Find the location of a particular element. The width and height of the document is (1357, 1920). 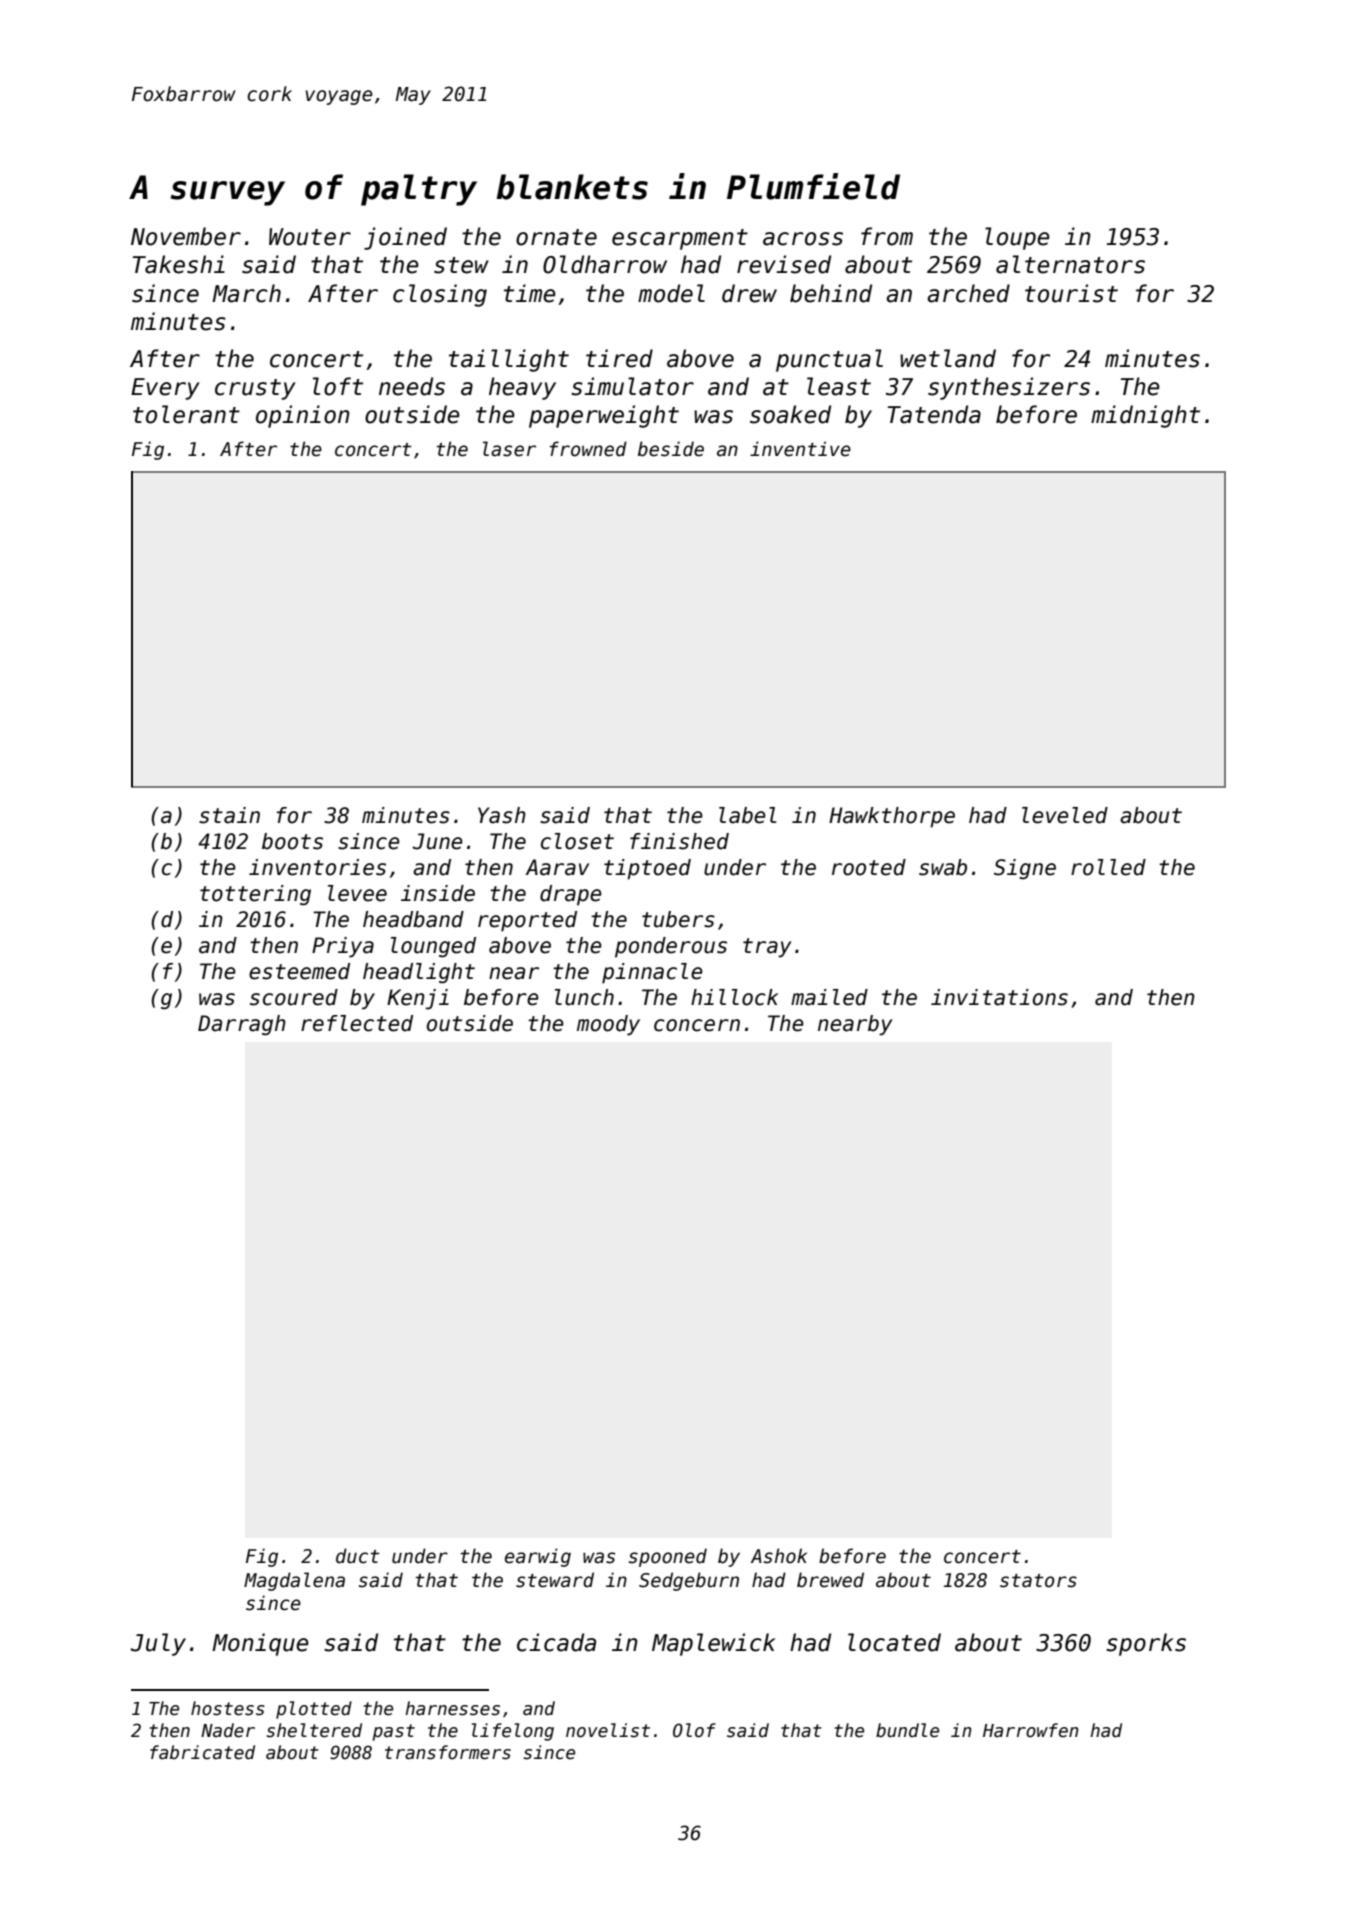

revised is located at coordinates (784, 264).
